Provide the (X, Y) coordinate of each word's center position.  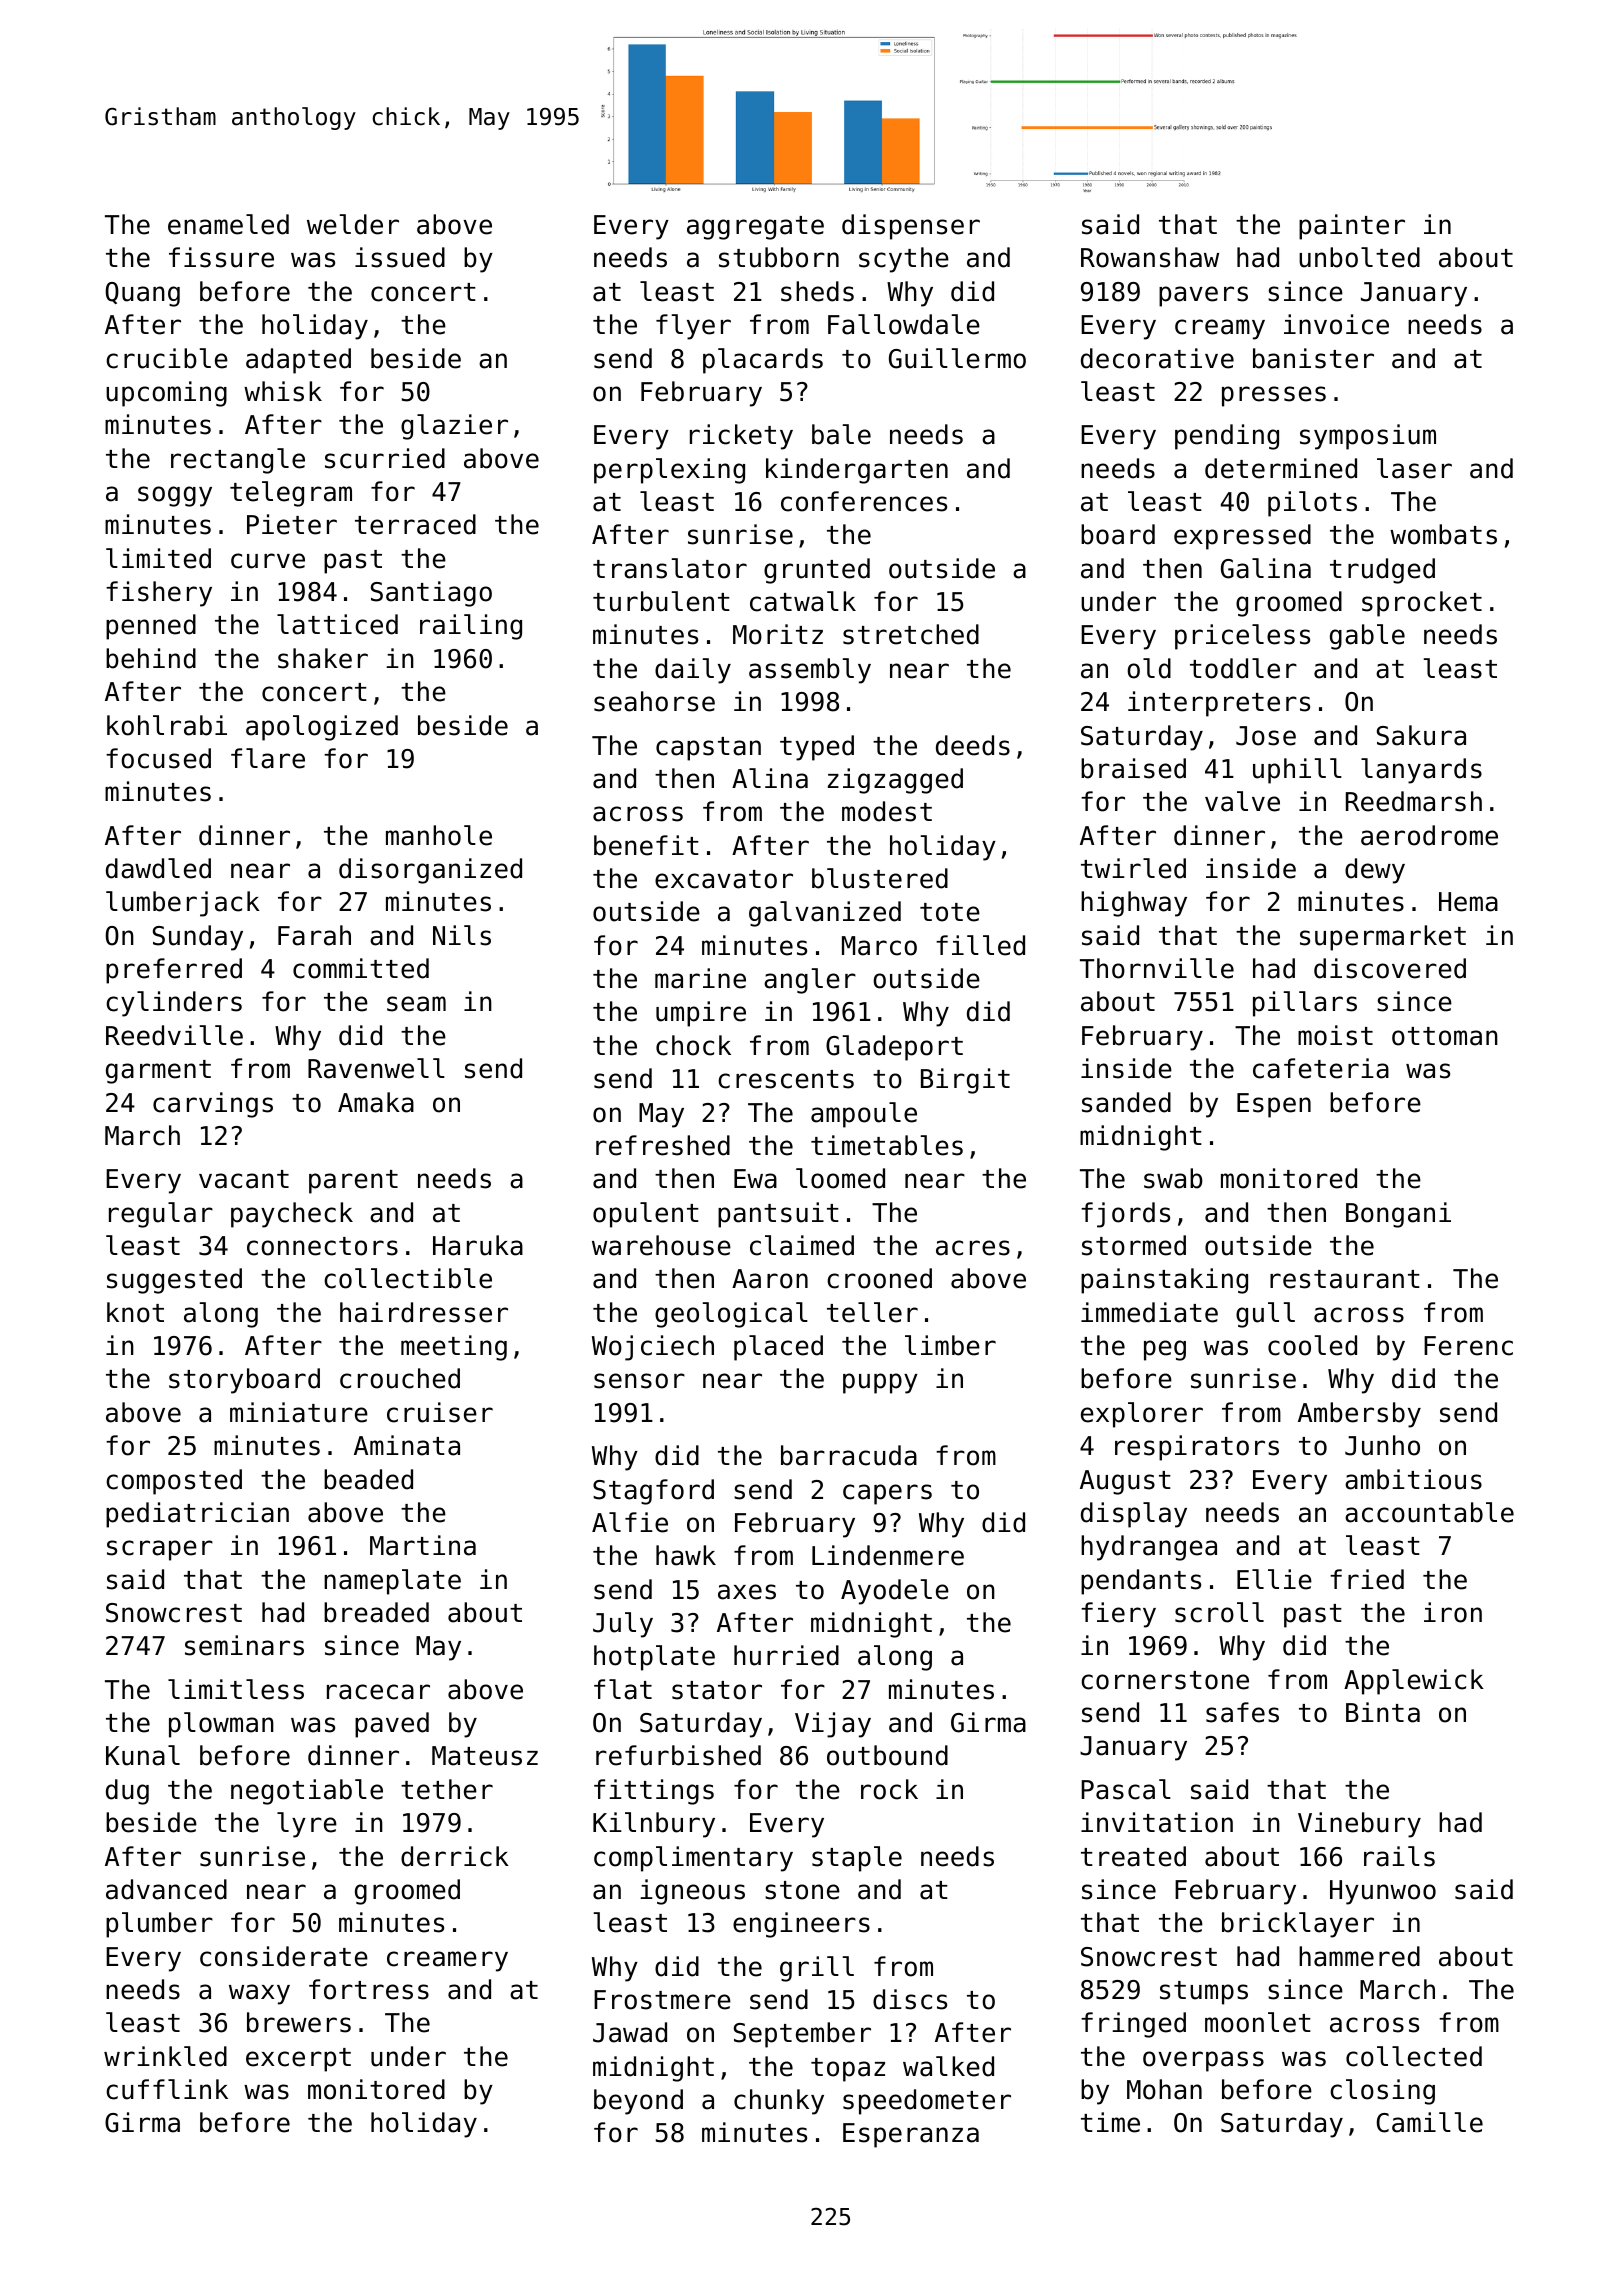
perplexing (669, 471)
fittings (654, 1792)
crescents (786, 1079)
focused (158, 758)
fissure (221, 257)
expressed (1242, 537)
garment (158, 1072)
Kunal (143, 1755)
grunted (817, 571)
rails (1399, 1856)
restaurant (1345, 1279)
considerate (284, 1956)
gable (1367, 637)
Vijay (833, 1725)
